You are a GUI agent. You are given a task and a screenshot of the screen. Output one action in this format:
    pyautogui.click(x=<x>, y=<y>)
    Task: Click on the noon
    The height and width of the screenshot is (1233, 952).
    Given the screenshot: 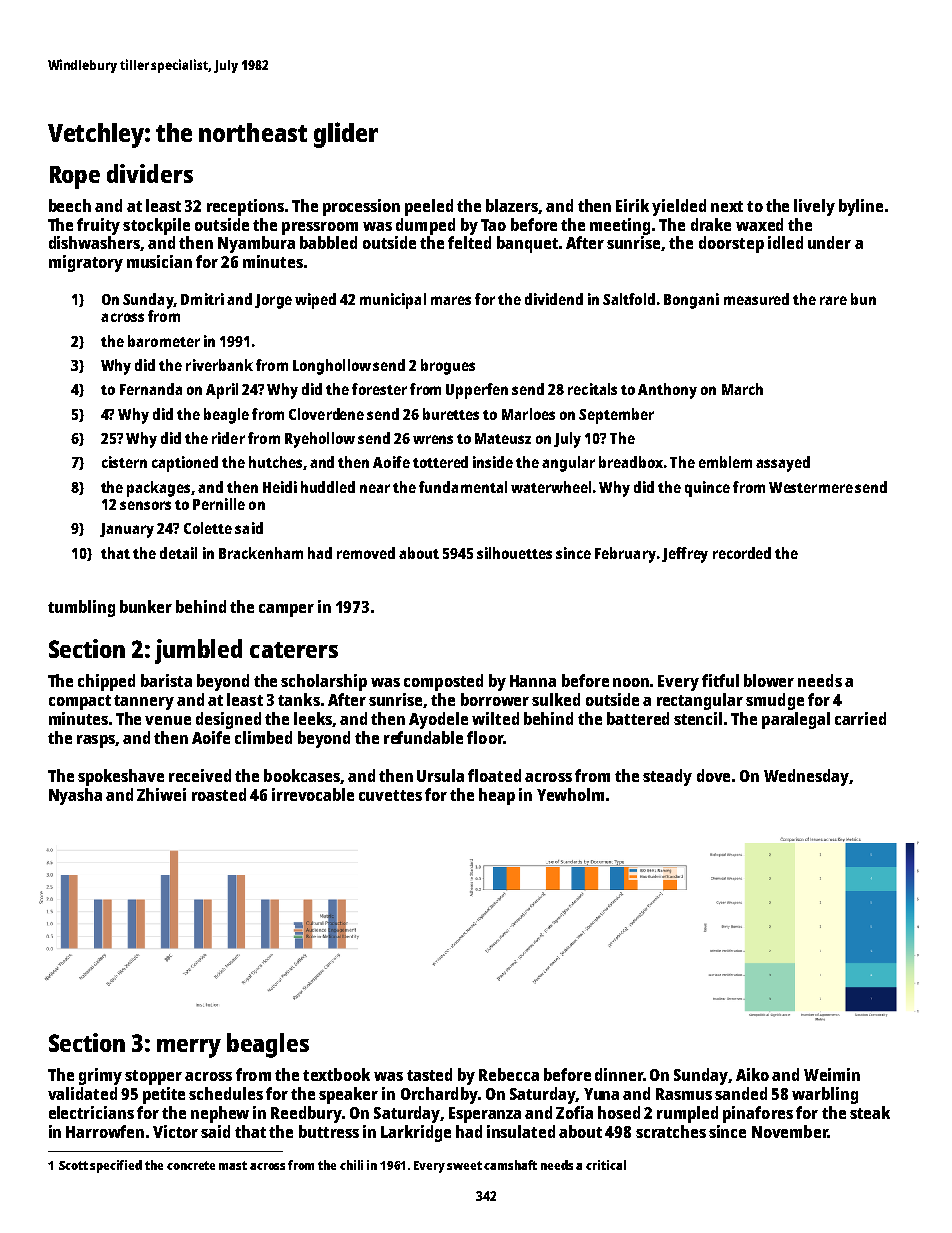 What is the action you would take?
    pyautogui.click(x=631, y=682)
